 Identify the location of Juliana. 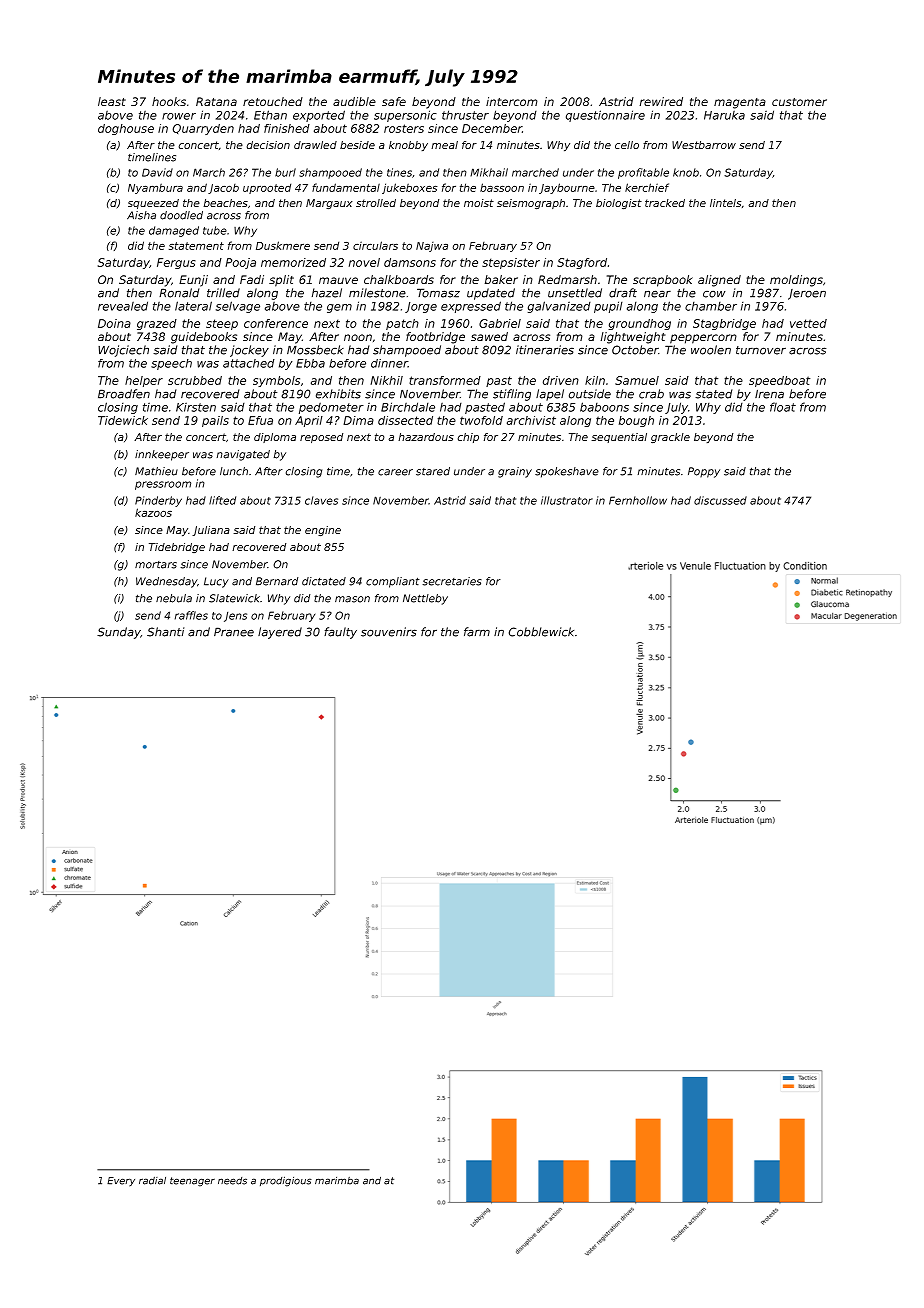
(211, 531).
